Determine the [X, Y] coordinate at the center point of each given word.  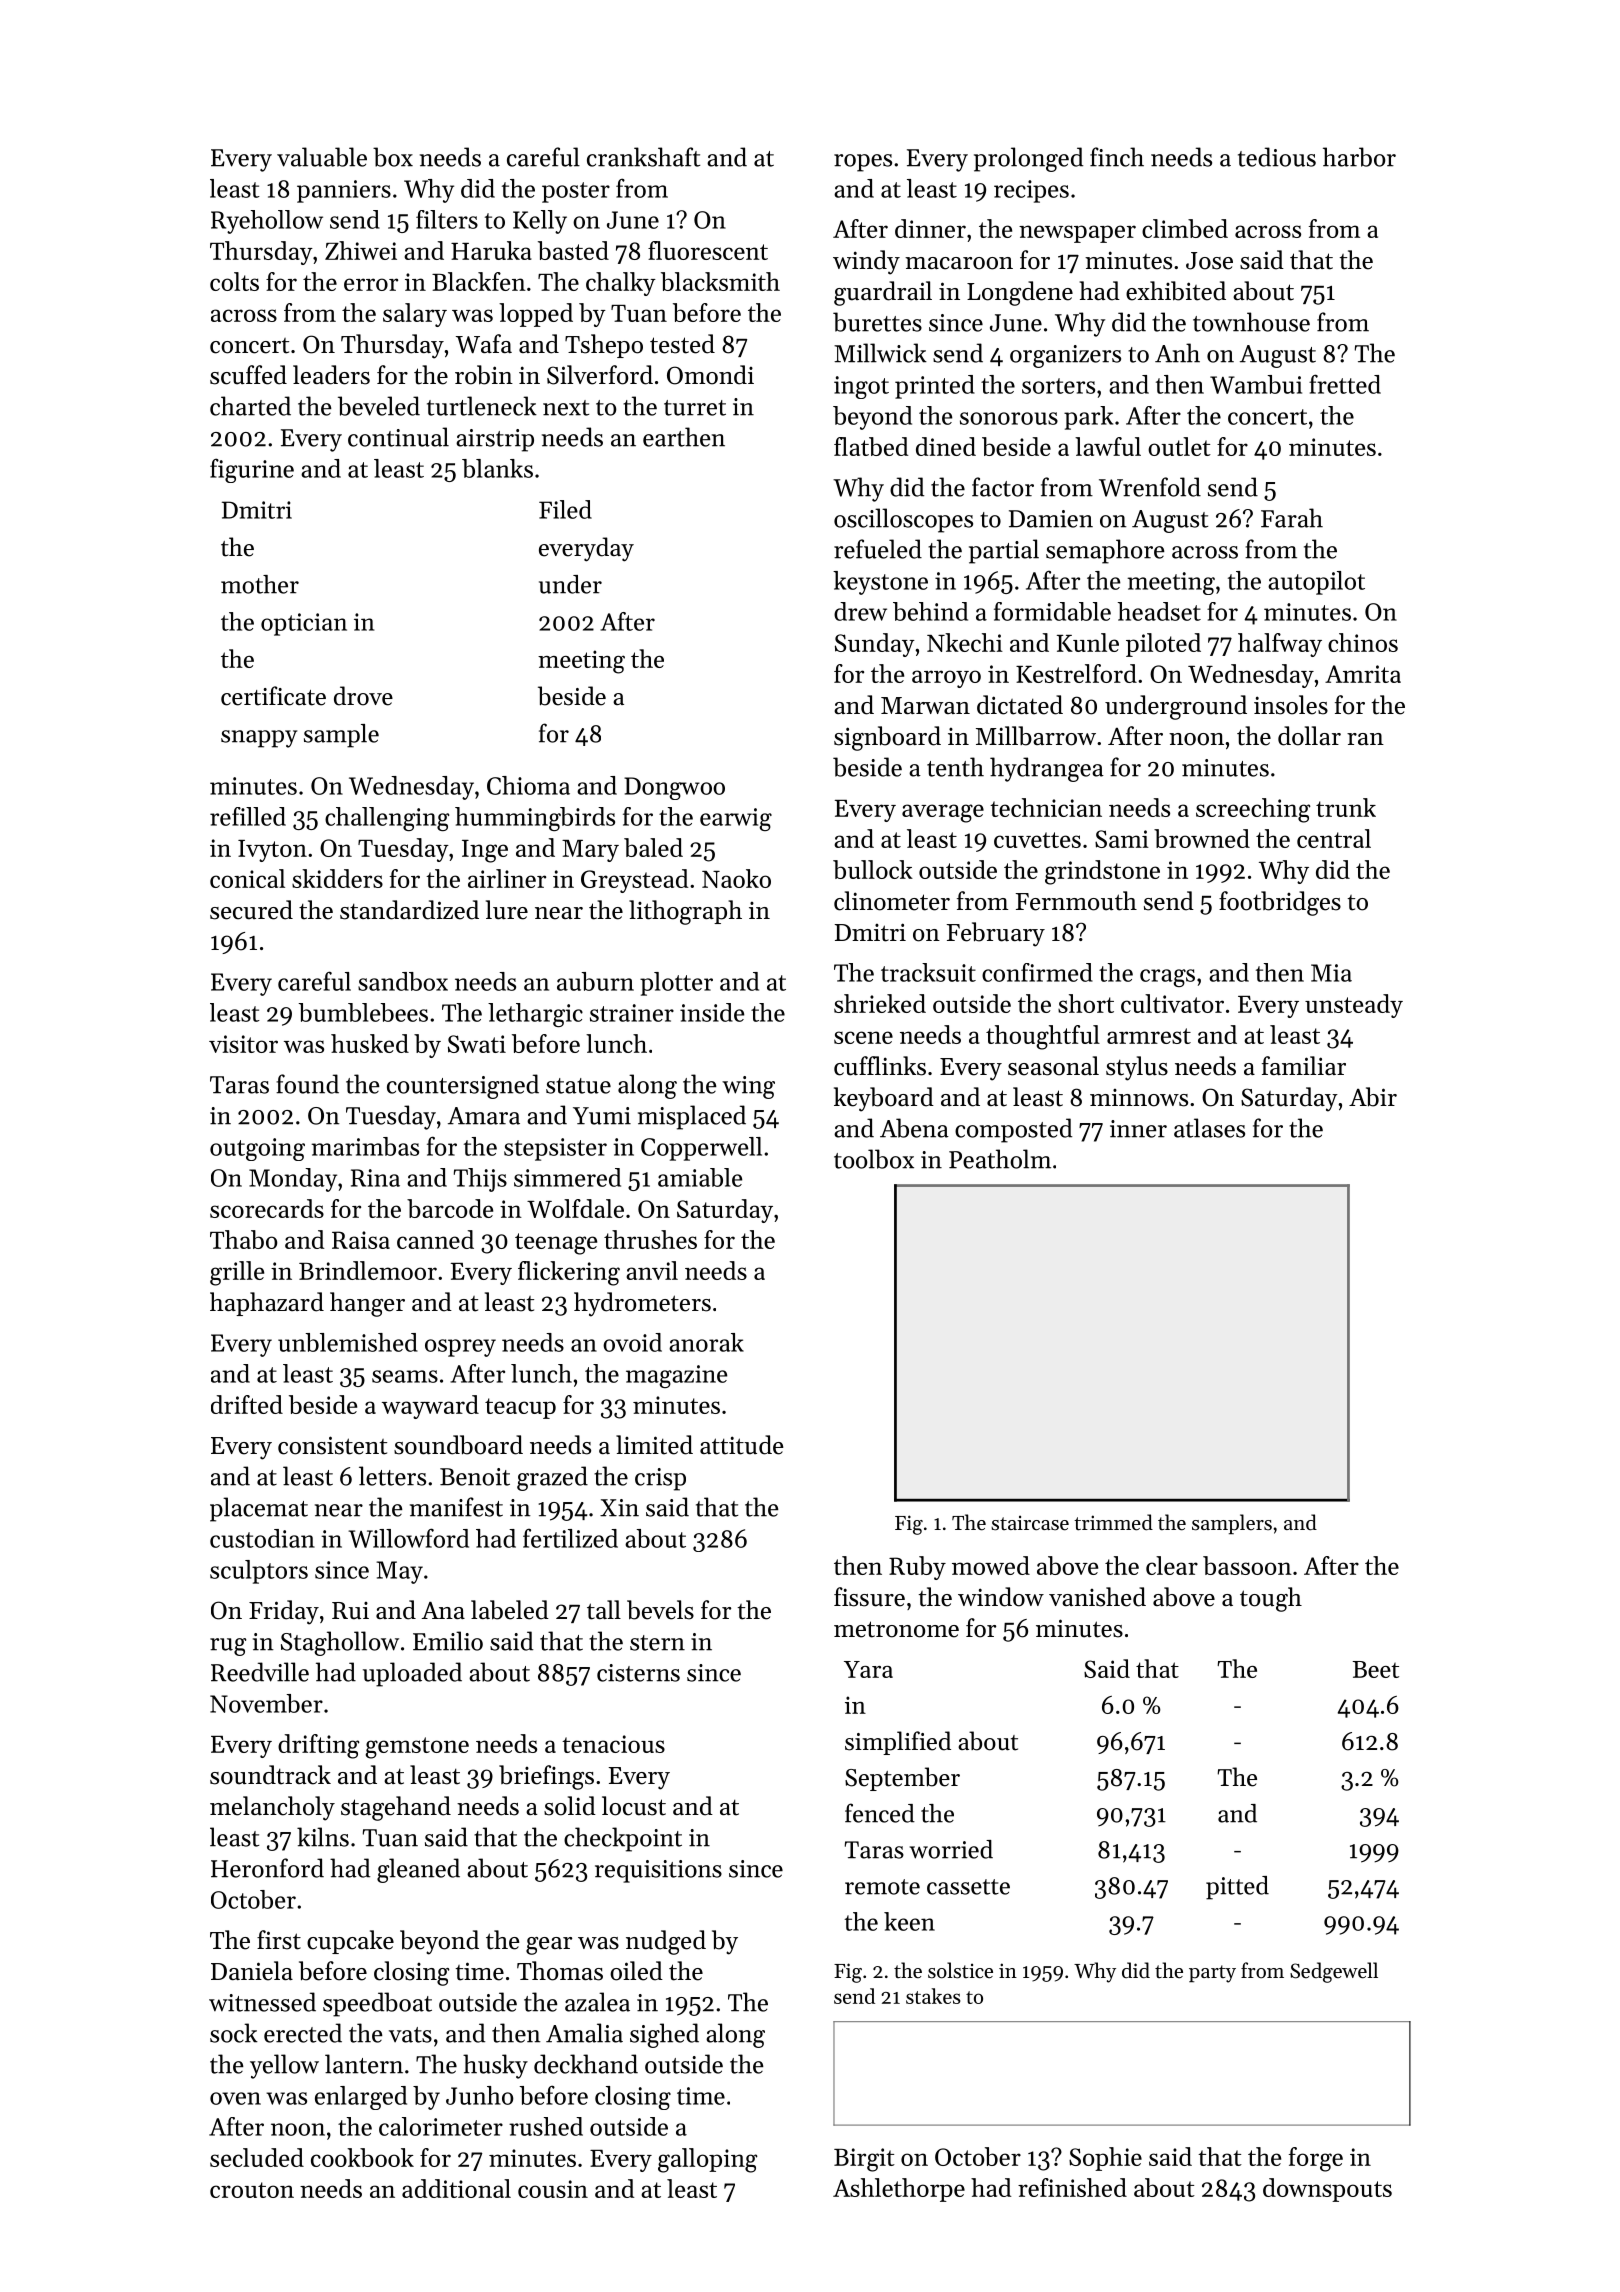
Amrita [1363, 674]
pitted [1237, 1888]
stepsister [555, 1149]
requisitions [658, 1871]
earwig [736, 819]
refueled [878, 549]
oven [235, 2098]
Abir [1373, 1097]
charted [250, 406]
